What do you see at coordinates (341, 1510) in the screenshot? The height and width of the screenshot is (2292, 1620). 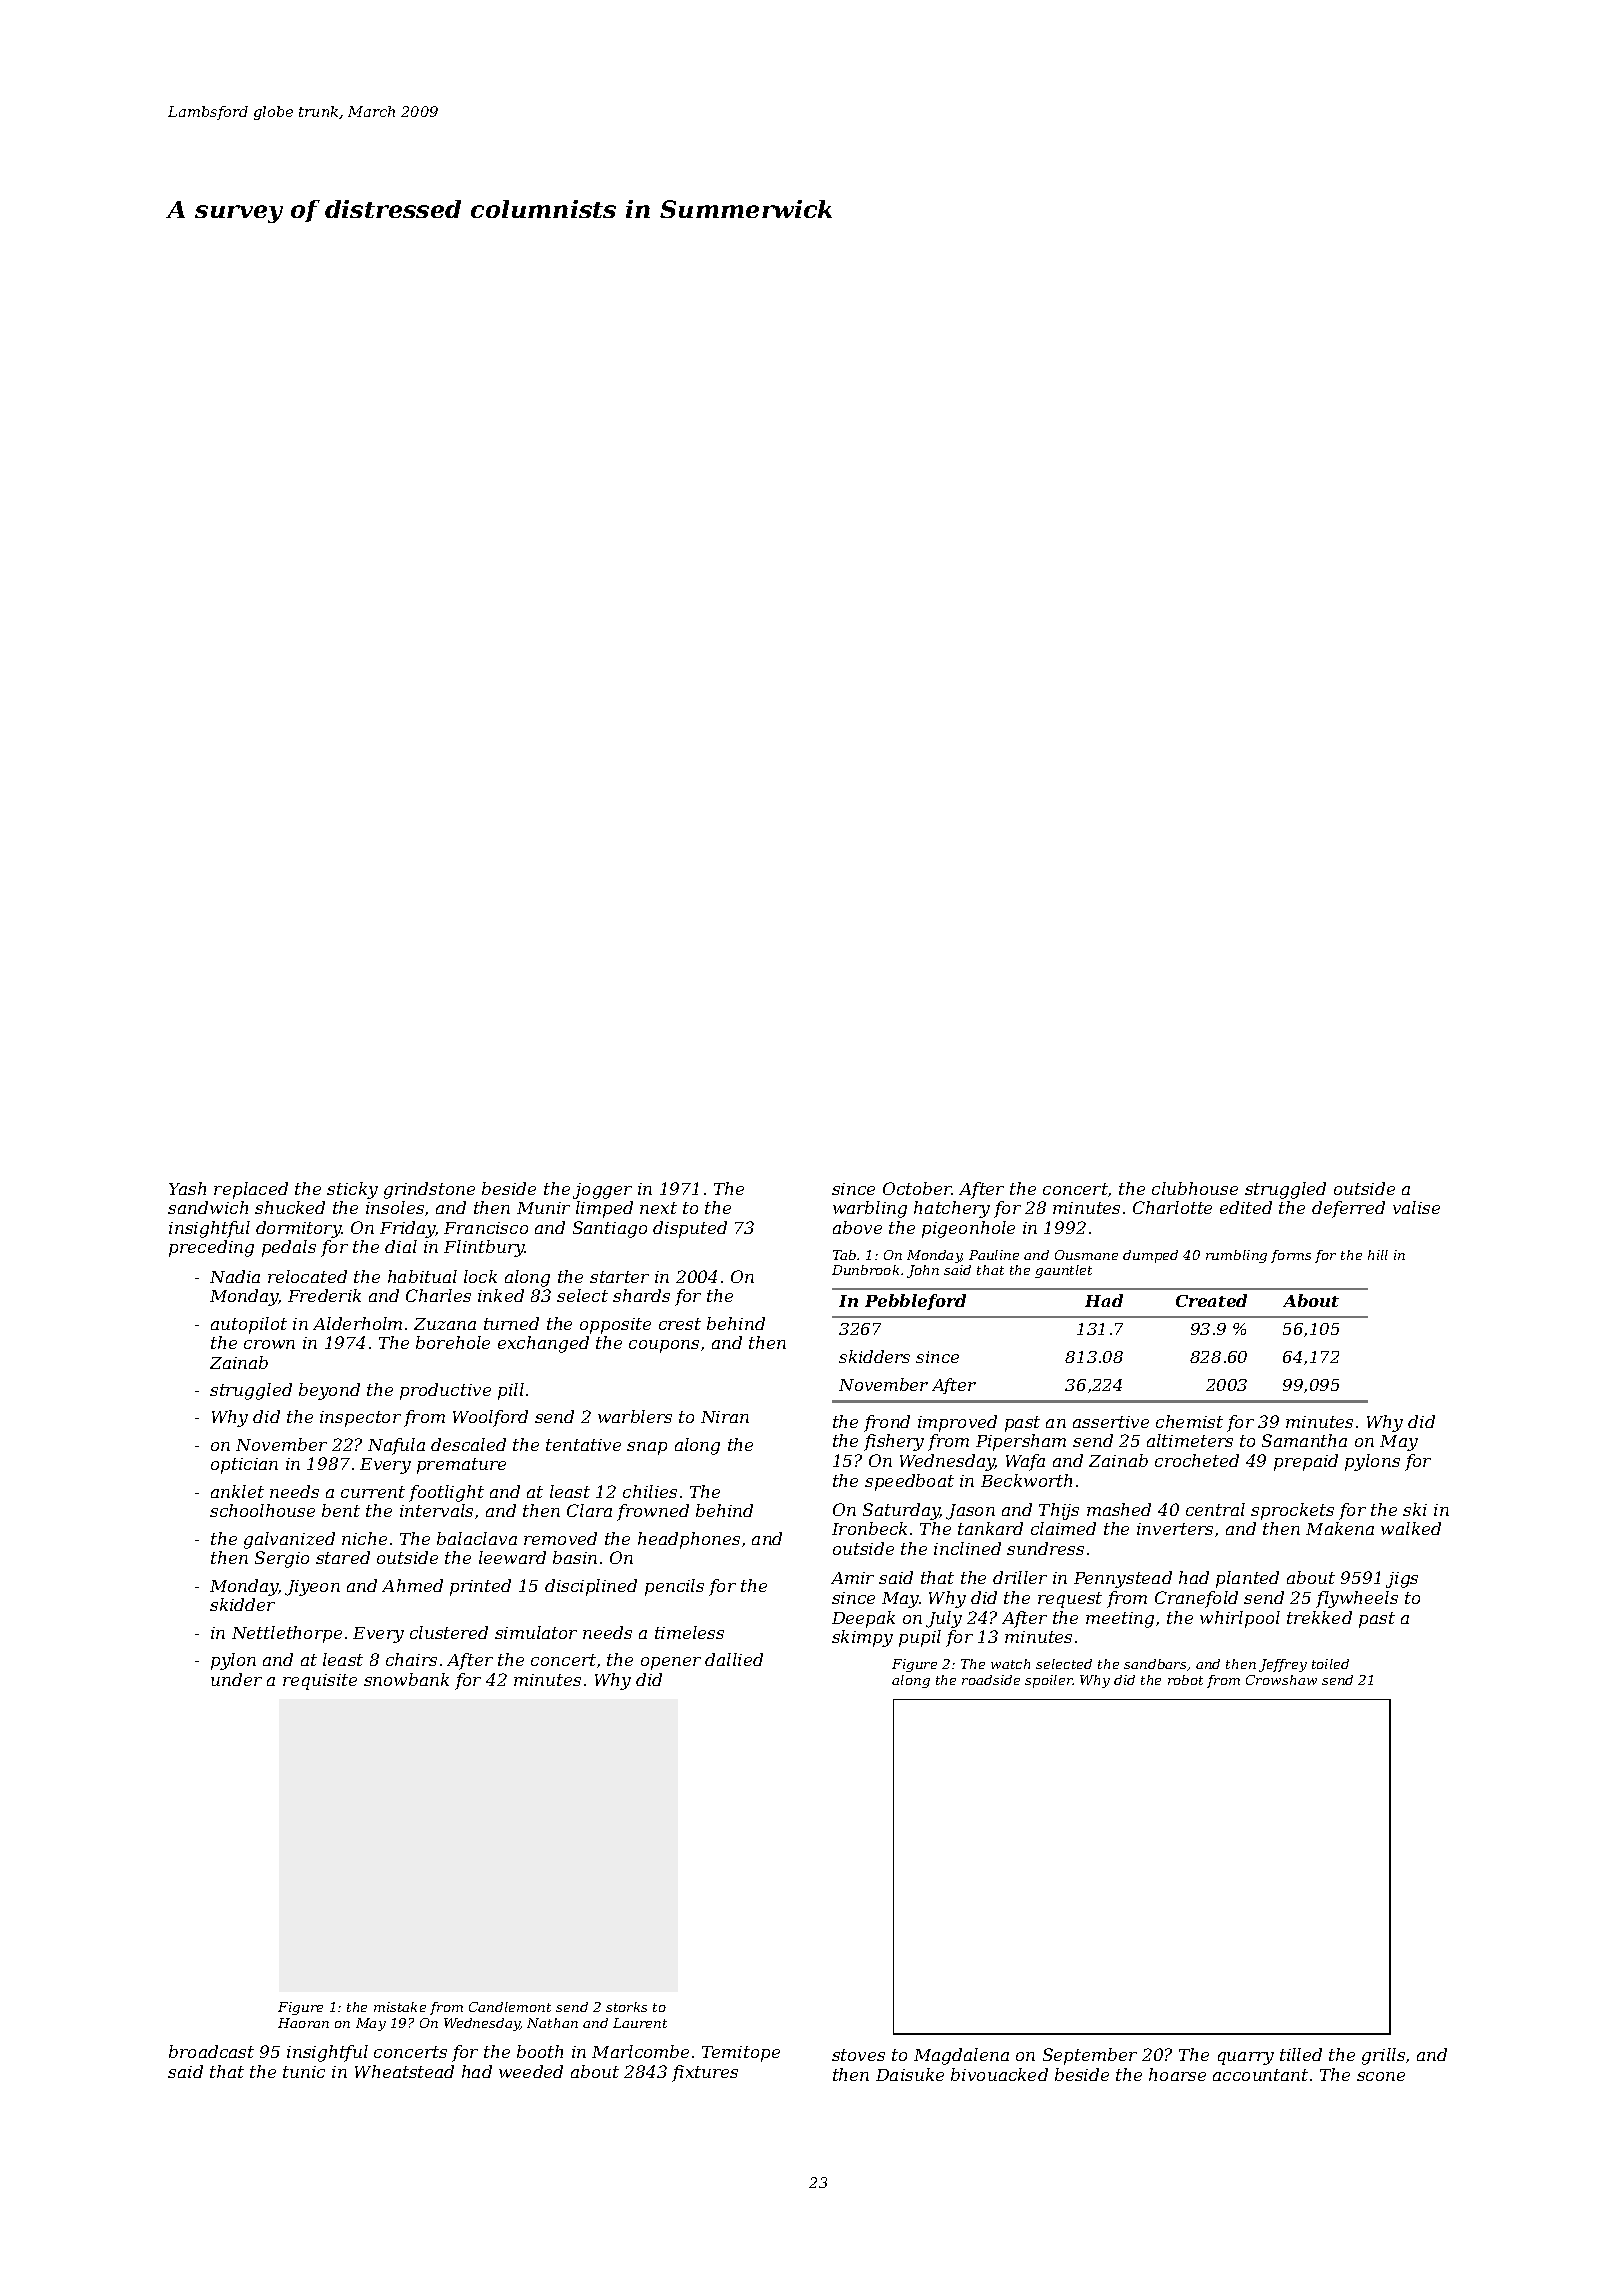 I see `bent` at bounding box center [341, 1510].
